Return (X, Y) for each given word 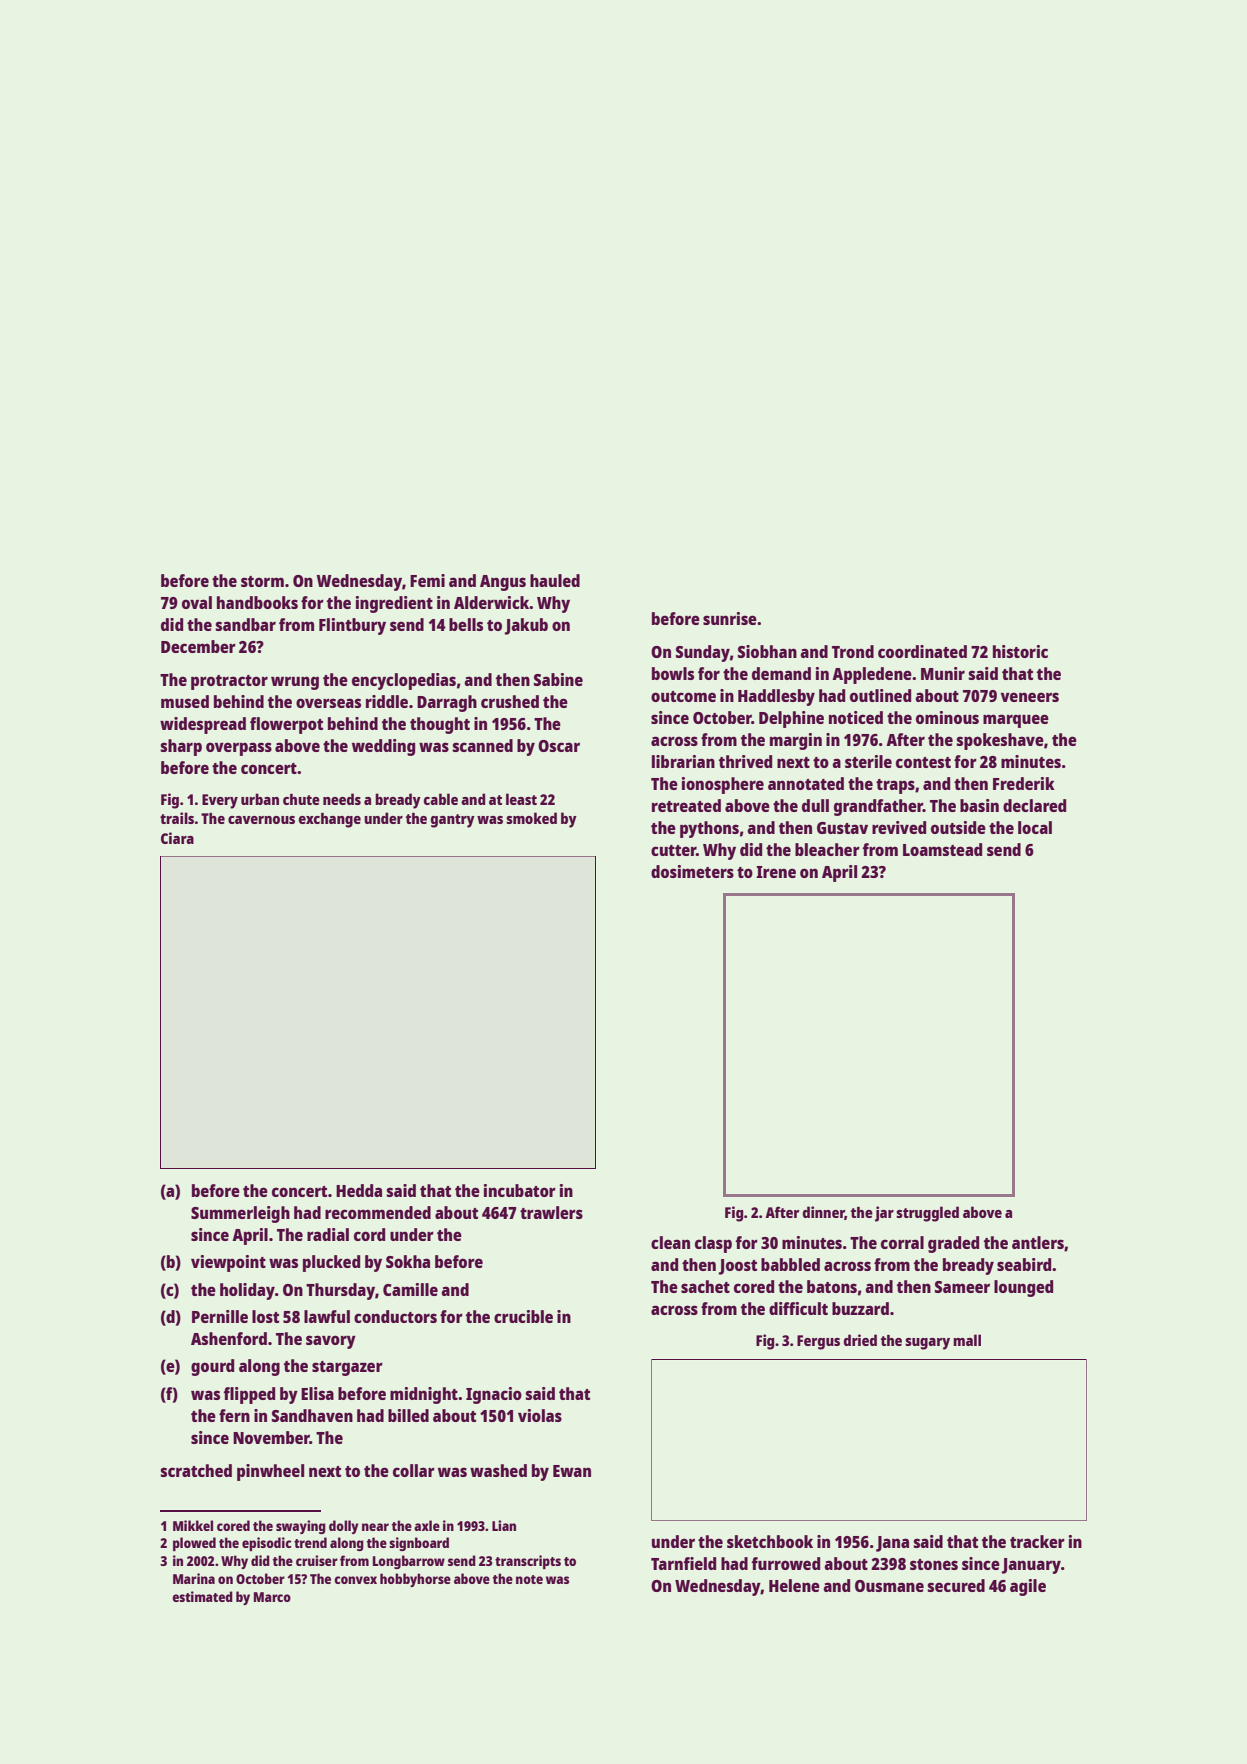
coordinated (922, 651)
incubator (520, 1190)
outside (958, 827)
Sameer (962, 1287)
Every (220, 801)
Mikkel (193, 1525)
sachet (705, 1286)
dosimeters (692, 871)
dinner (824, 1213)
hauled (555, 580)
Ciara (177, 838)
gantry (453, 821)
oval (197, 602)
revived (899, 827)
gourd (212, 1367)
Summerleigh (240, 1214)
